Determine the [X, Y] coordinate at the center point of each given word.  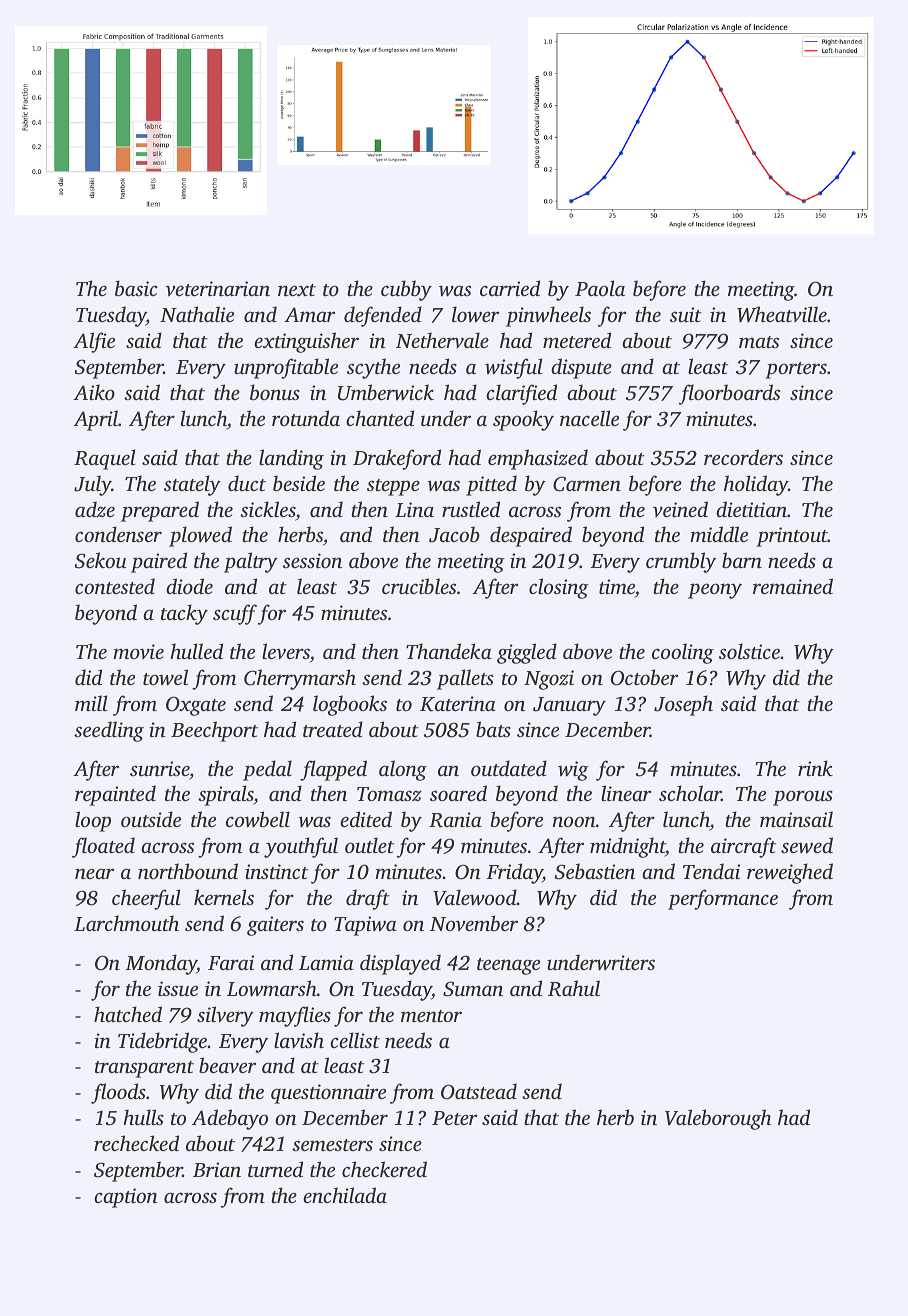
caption [126, 1198]
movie [138, 651]
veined [680, 509]
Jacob [454, 534]
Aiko [94, 392]
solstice [750, 651]
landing [291, 459]
